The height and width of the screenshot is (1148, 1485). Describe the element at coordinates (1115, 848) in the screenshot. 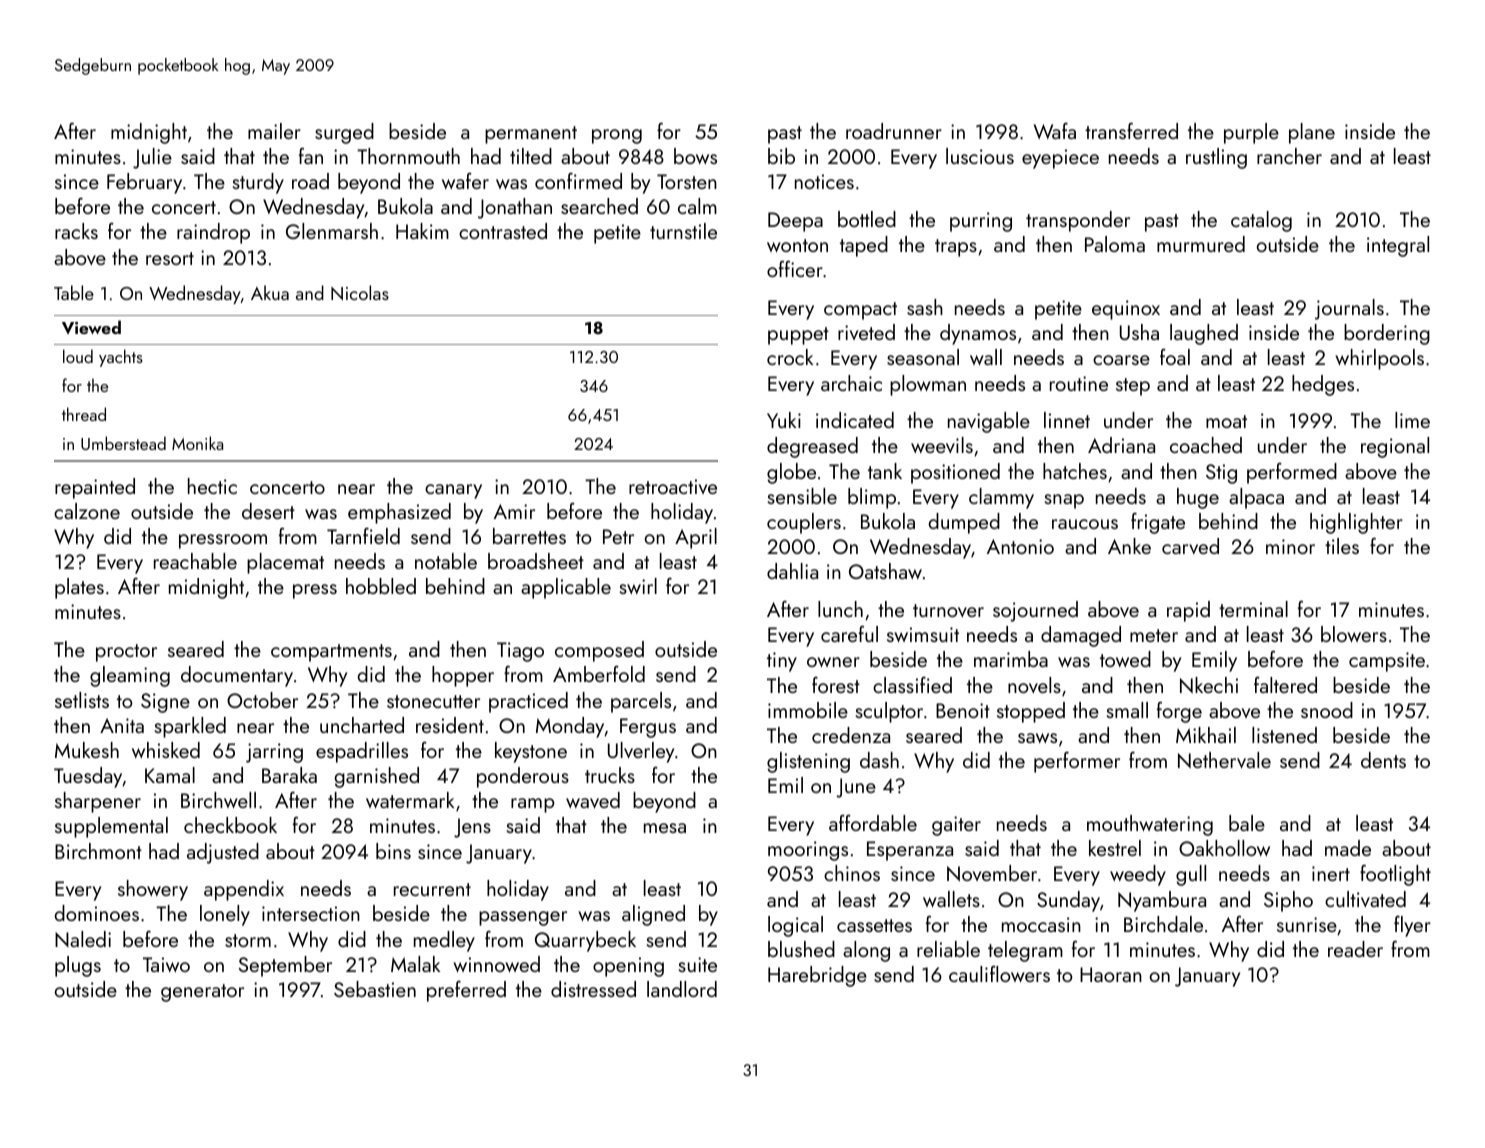

I see `kestrel` at that location.
